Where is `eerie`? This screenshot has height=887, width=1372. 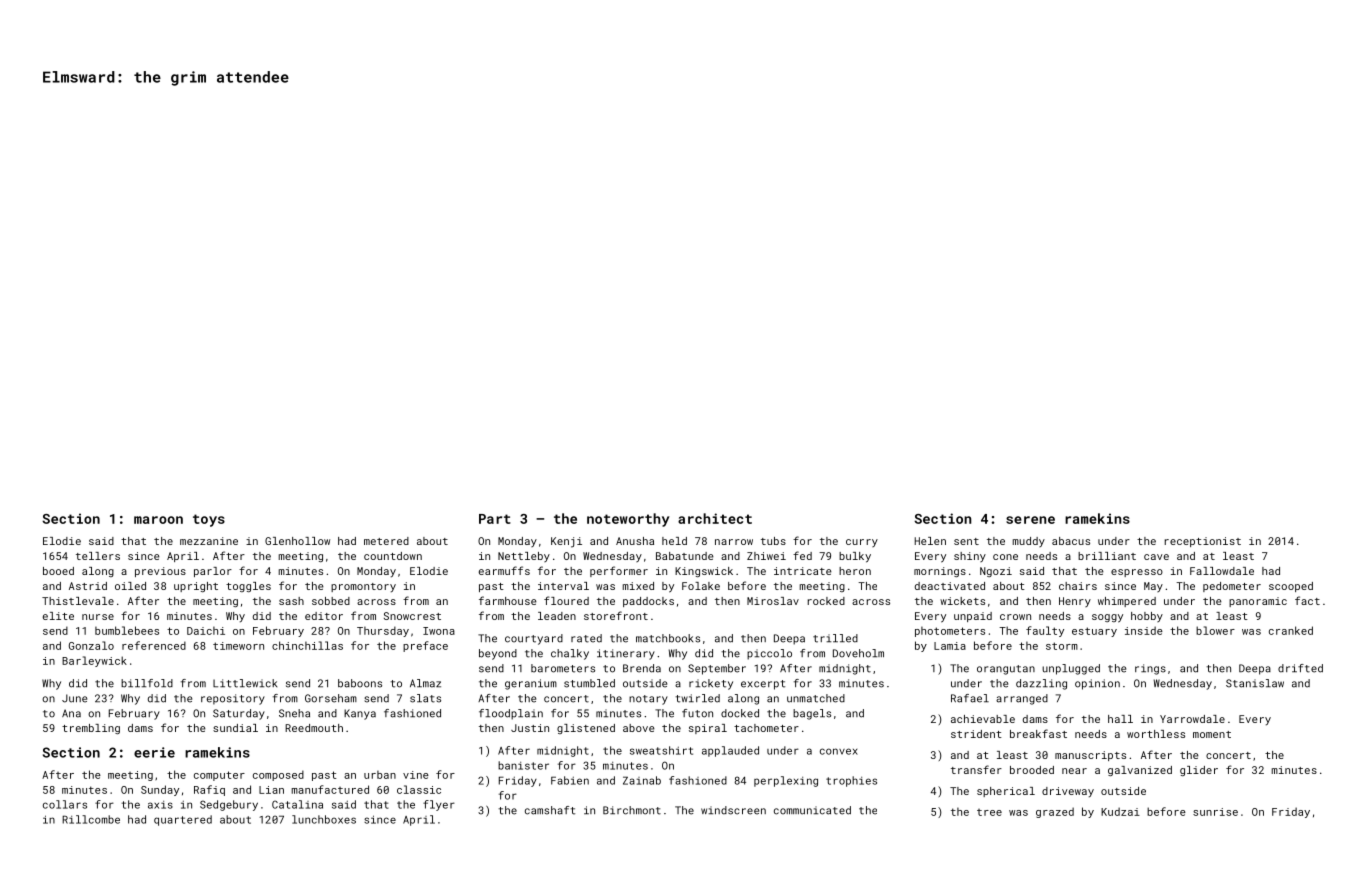
eerie is located at coordinates (154, 752).
